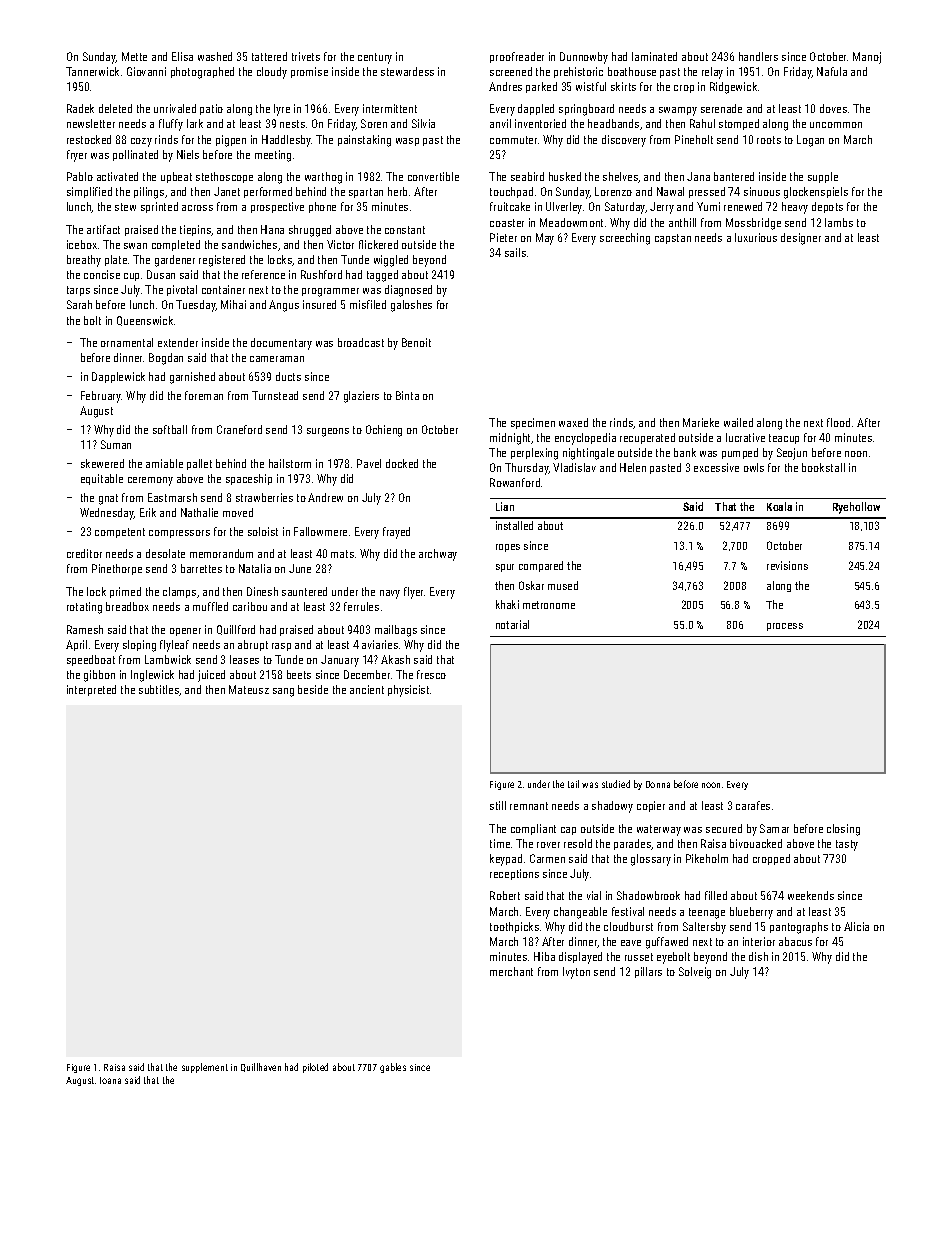  I want to click on designer, so click(801, 239).
